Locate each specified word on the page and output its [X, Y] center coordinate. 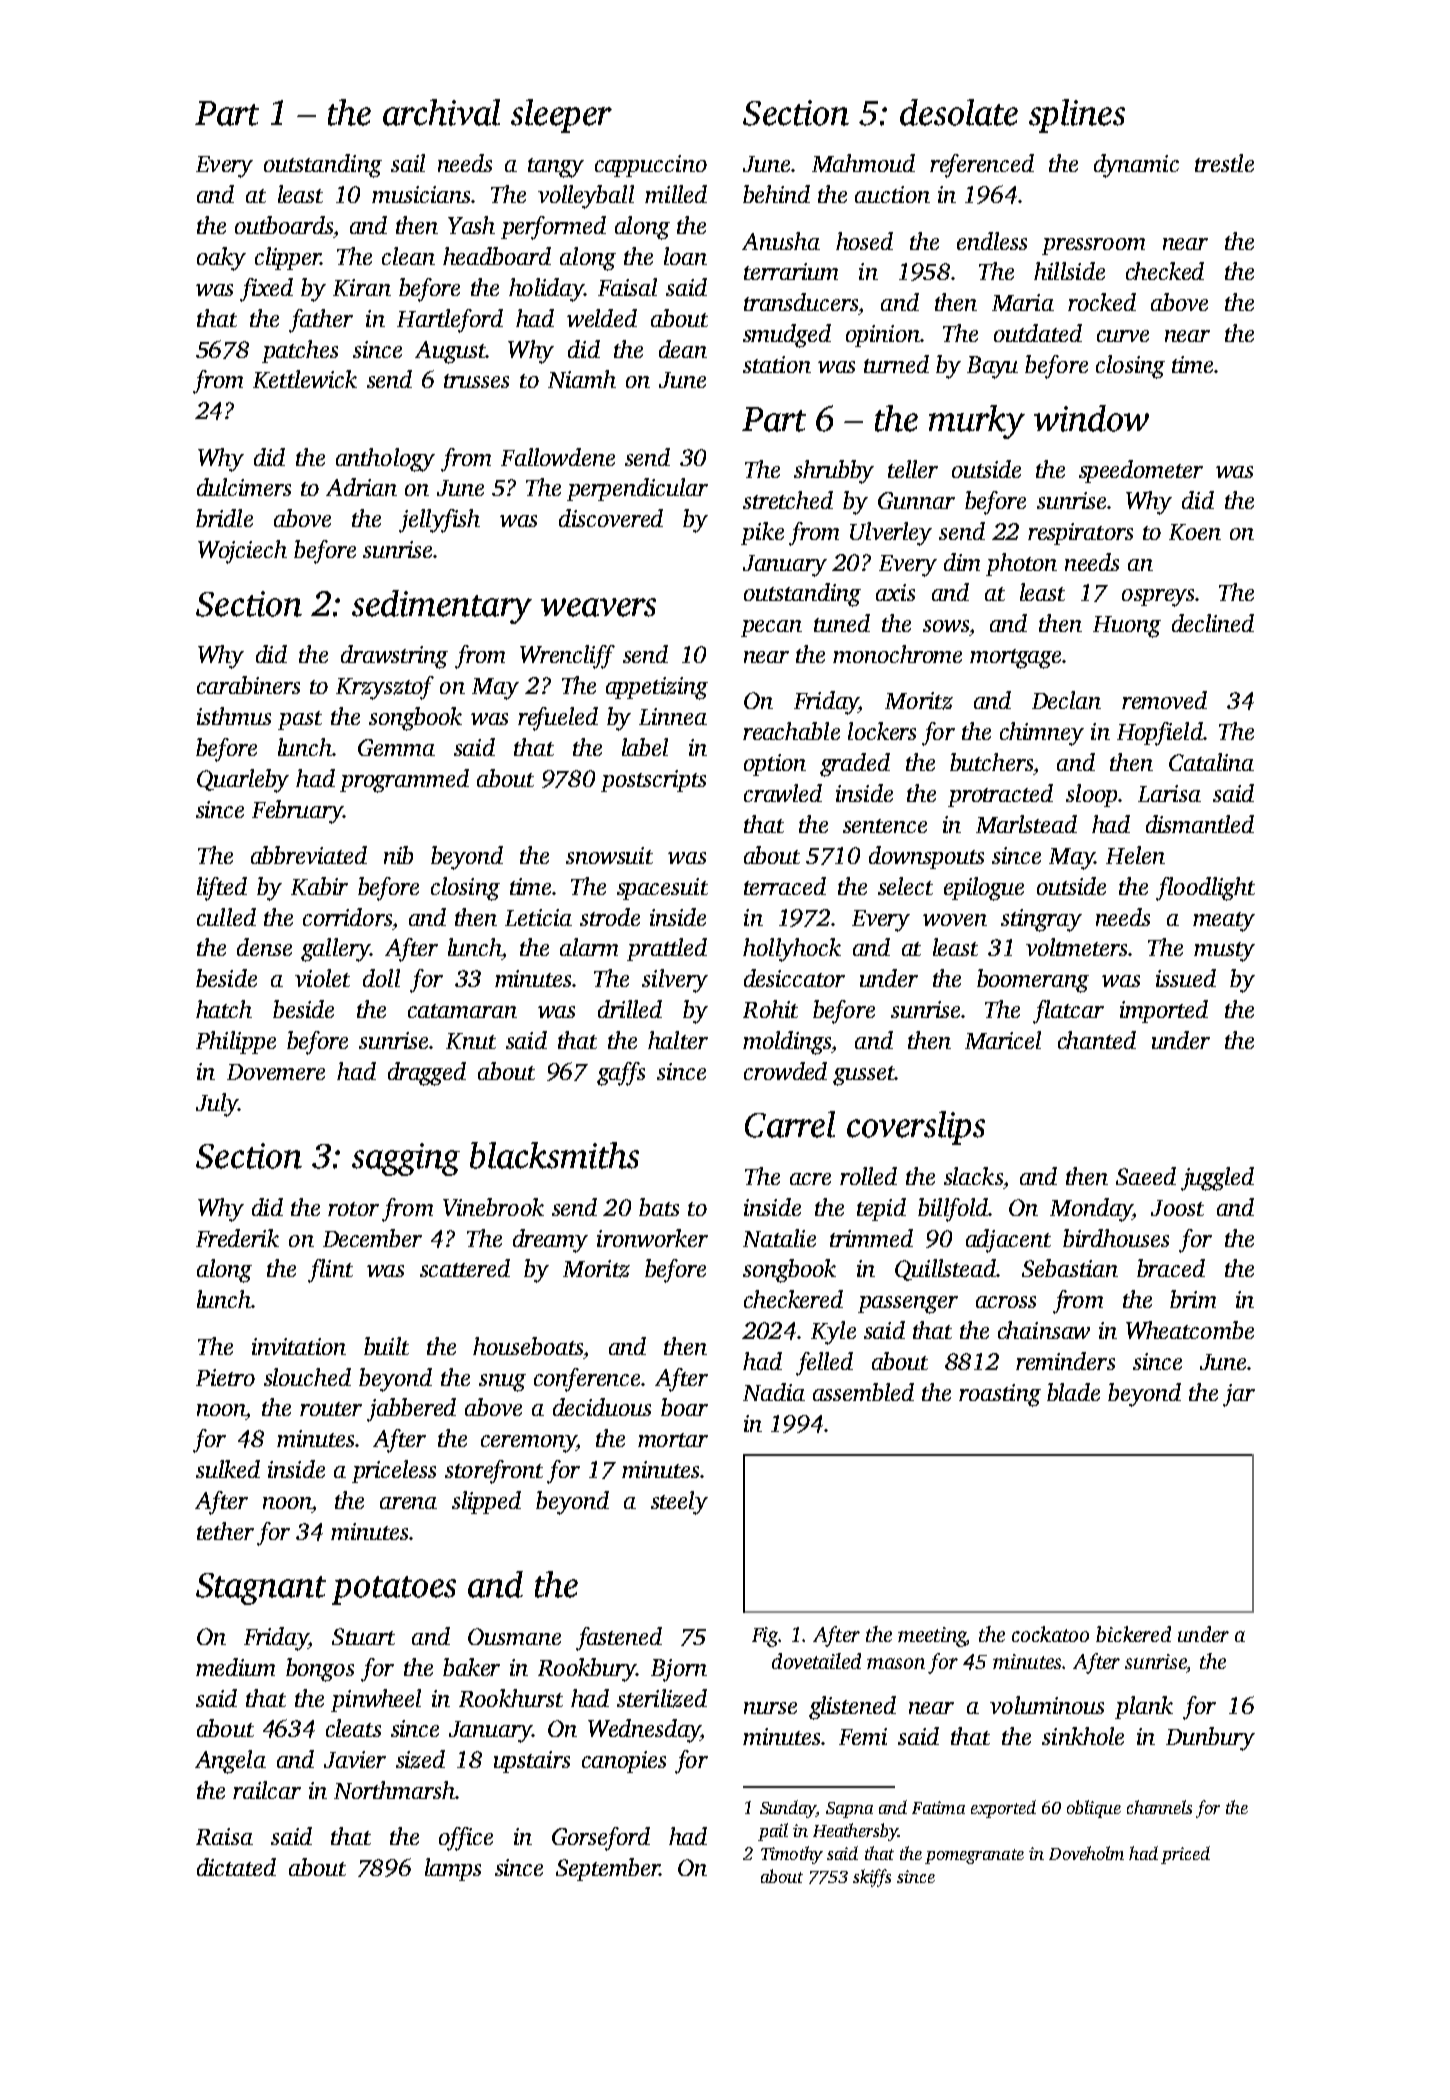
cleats [353, 1728]
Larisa [1169, 793]
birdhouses [1116, 1238]
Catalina [1211, 762]
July [217, 1105]
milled [676, 194]
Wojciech [242, 552]
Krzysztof [385, 688]
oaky [221, 259]
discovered [611, 518]
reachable [791, 731]
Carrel [790, 1124]
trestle [1224, 163]
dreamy [550, 1241]
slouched [307, 1377]
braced [1171, 1268]
